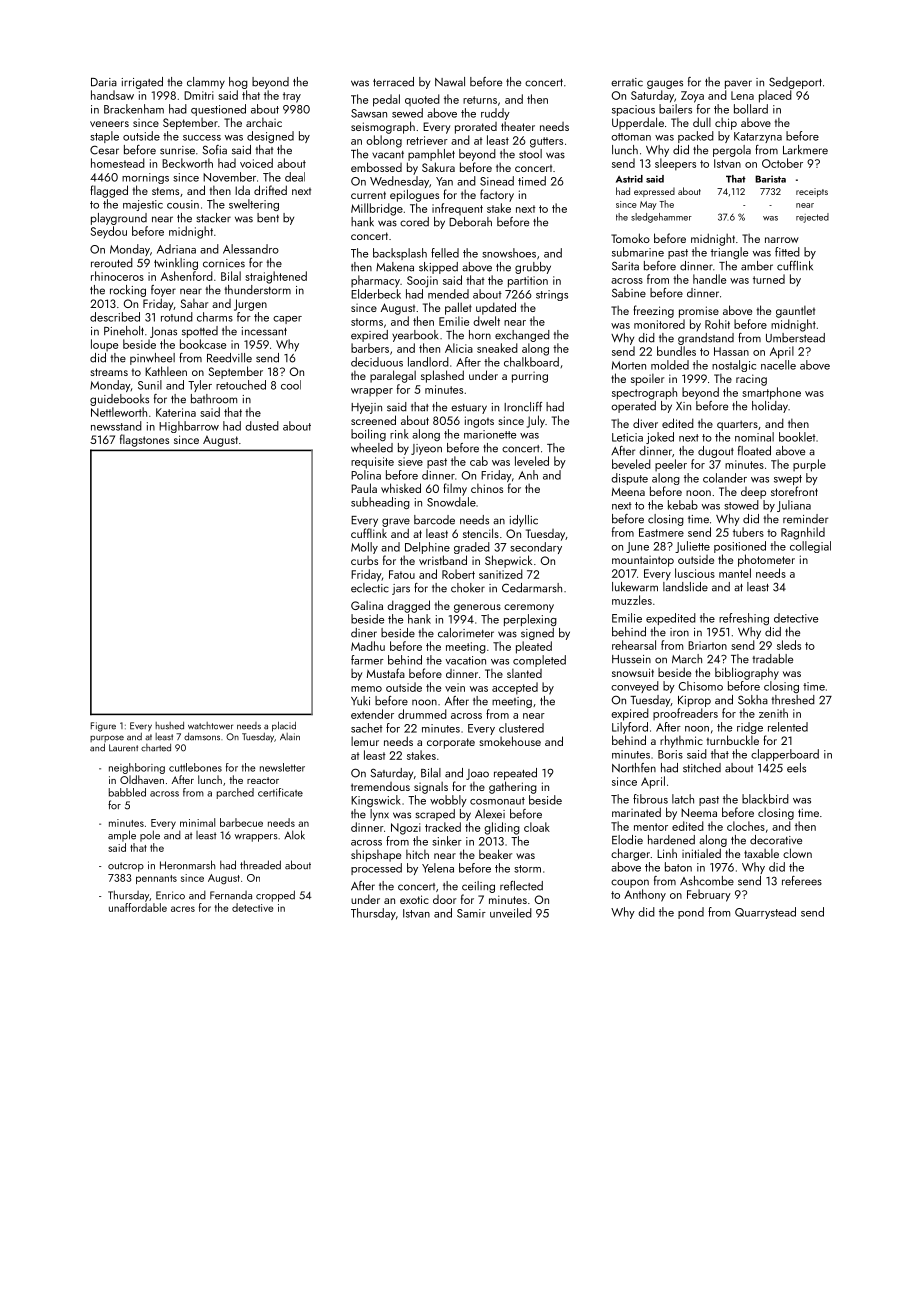 The height and width of the screenshot is (1308, 924). Describe the element at coordinates (142, 83) in the screenshot. I see `irrigated` at that location.
